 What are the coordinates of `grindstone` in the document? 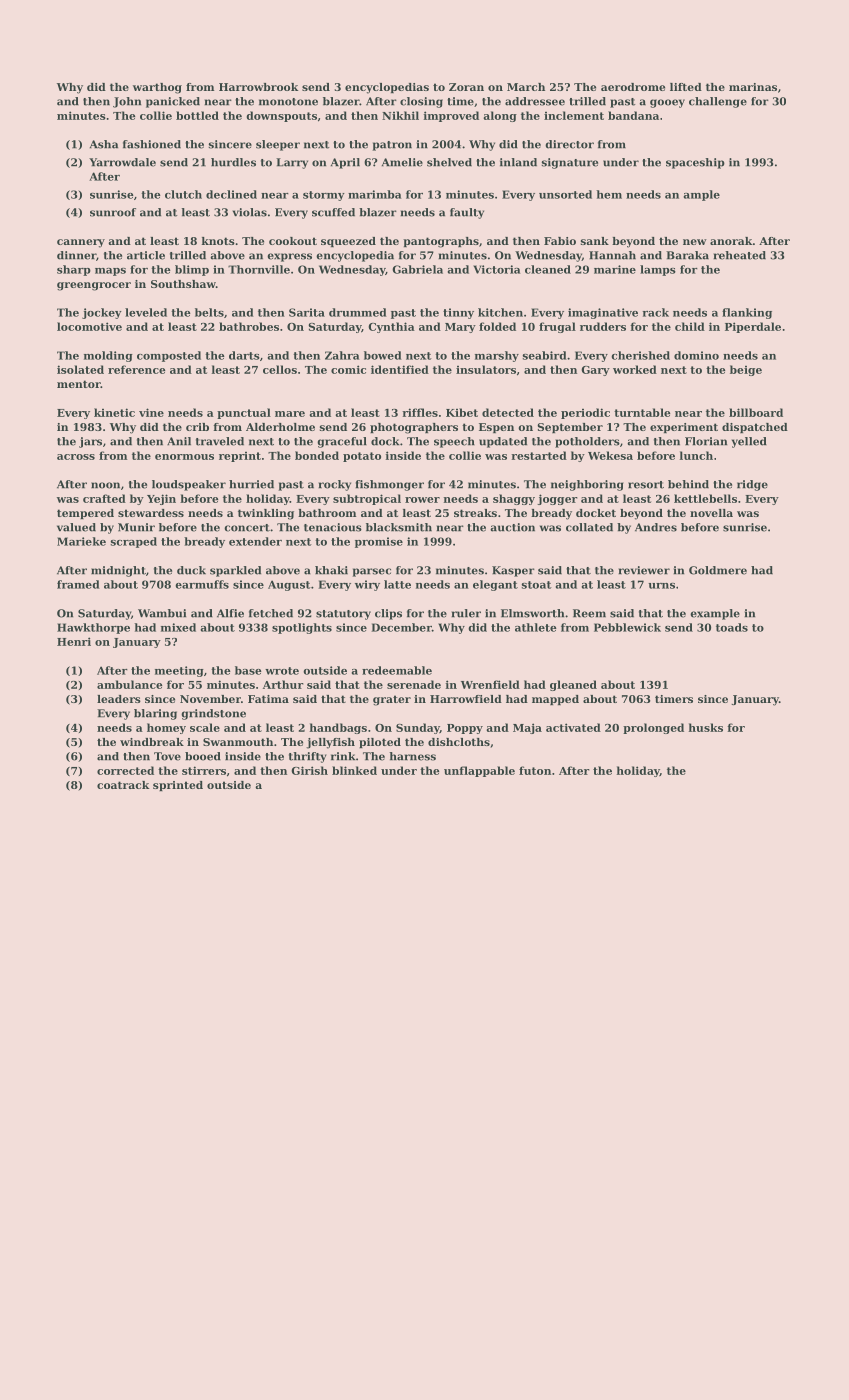 It's located at (213, 714).
